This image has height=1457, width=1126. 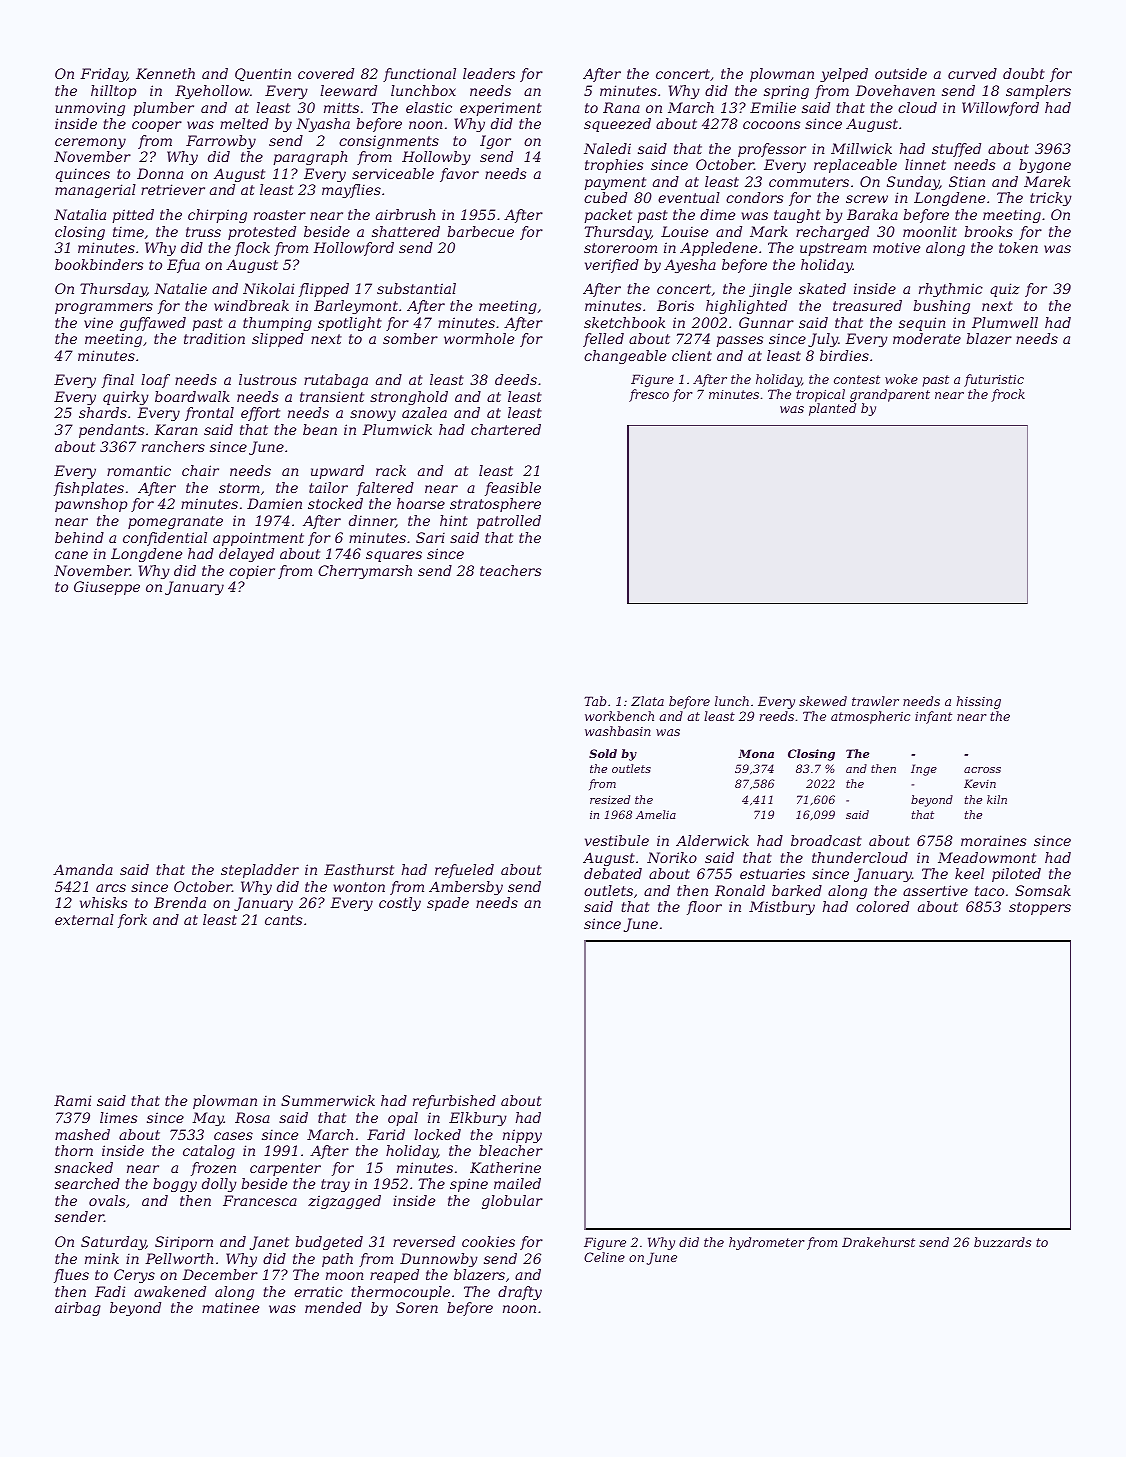 I want to click on vine, so click(x=98, y=322).
